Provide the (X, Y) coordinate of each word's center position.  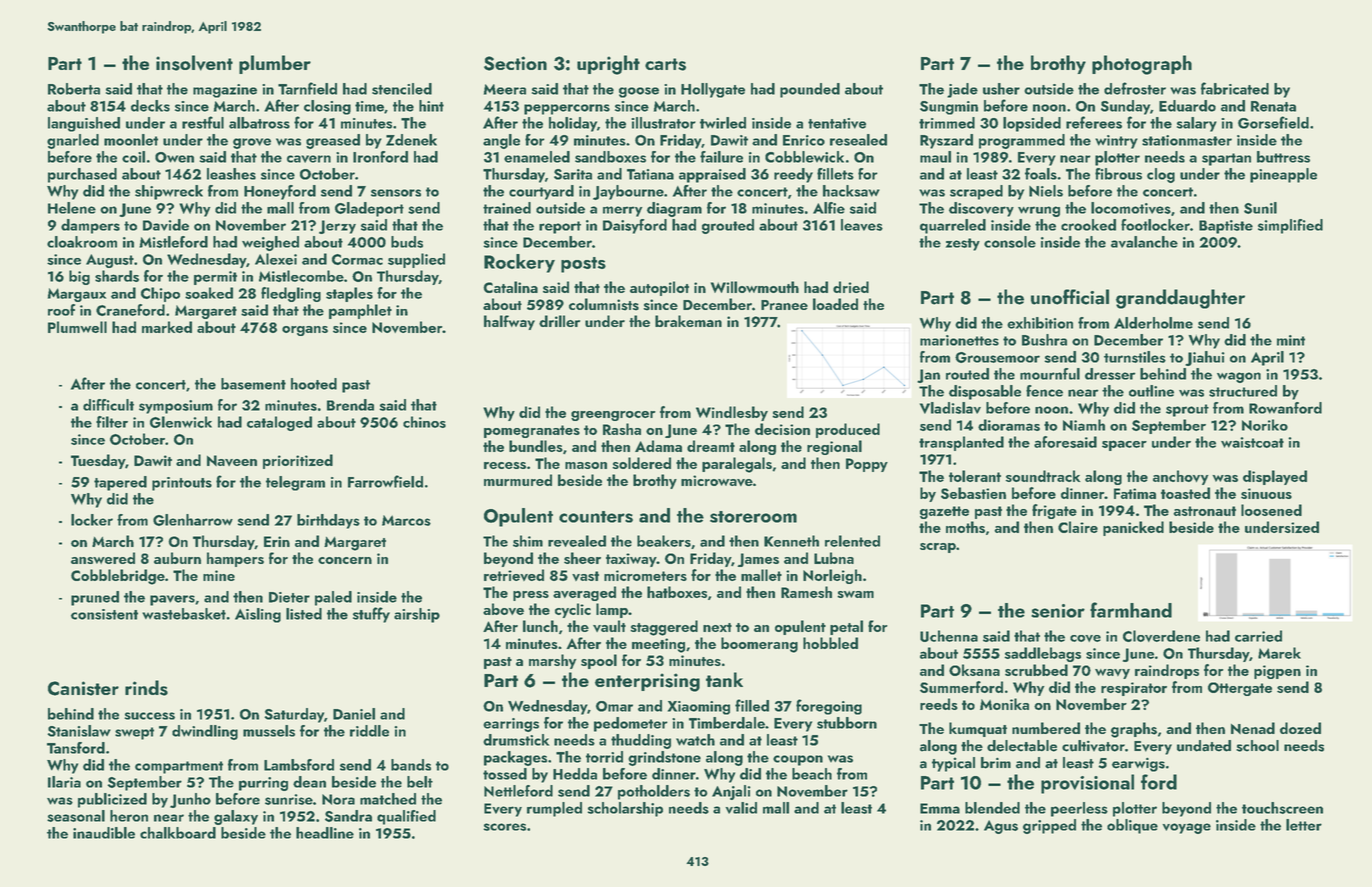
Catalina (510, 287)
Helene (72, 208)
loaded (835, 304)
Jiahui (1205, 358)
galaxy (236, 817)
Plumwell (77, 327)
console (1010, 242)
